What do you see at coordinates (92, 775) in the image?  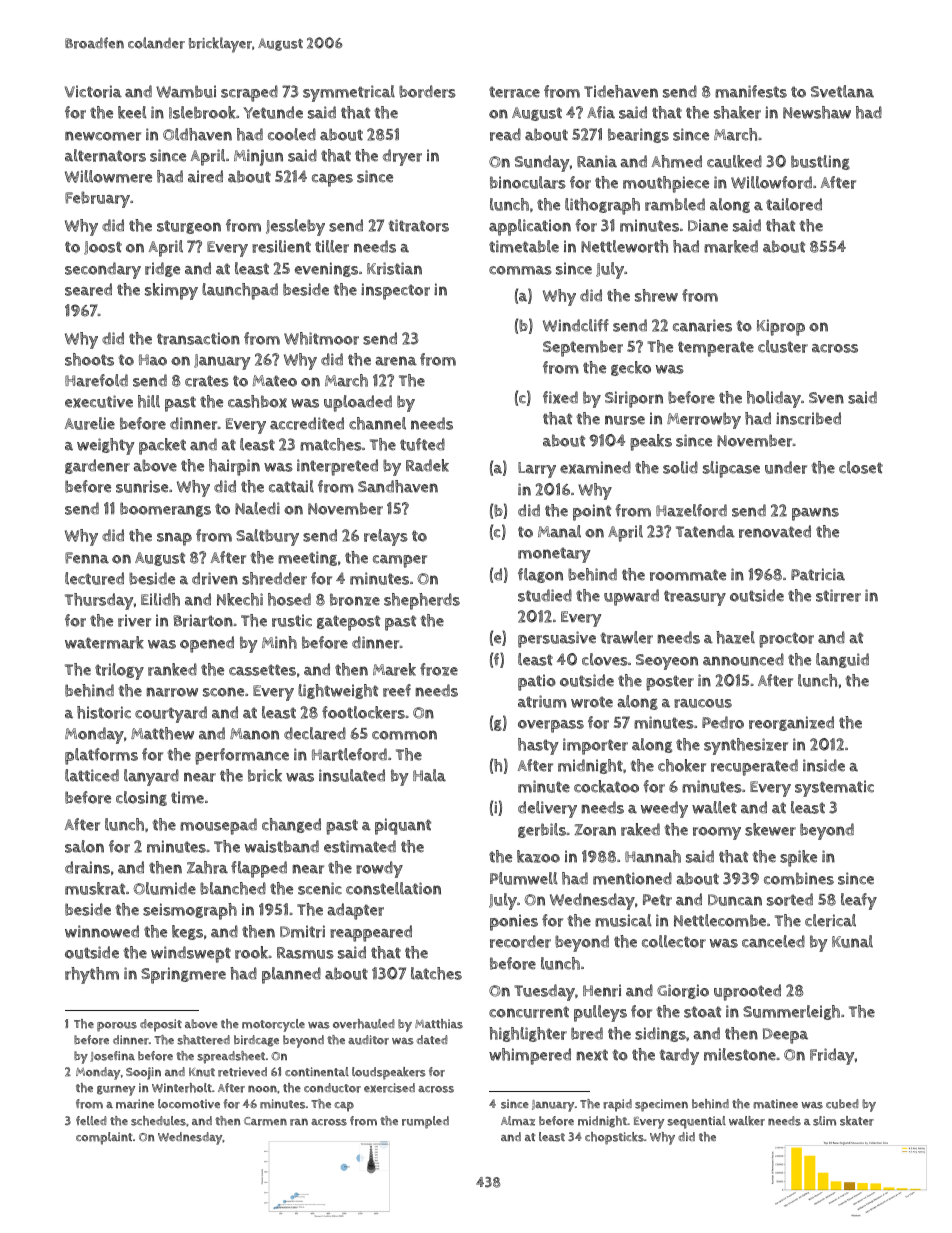 I see `latticed` at bounding box center [92, 775].
